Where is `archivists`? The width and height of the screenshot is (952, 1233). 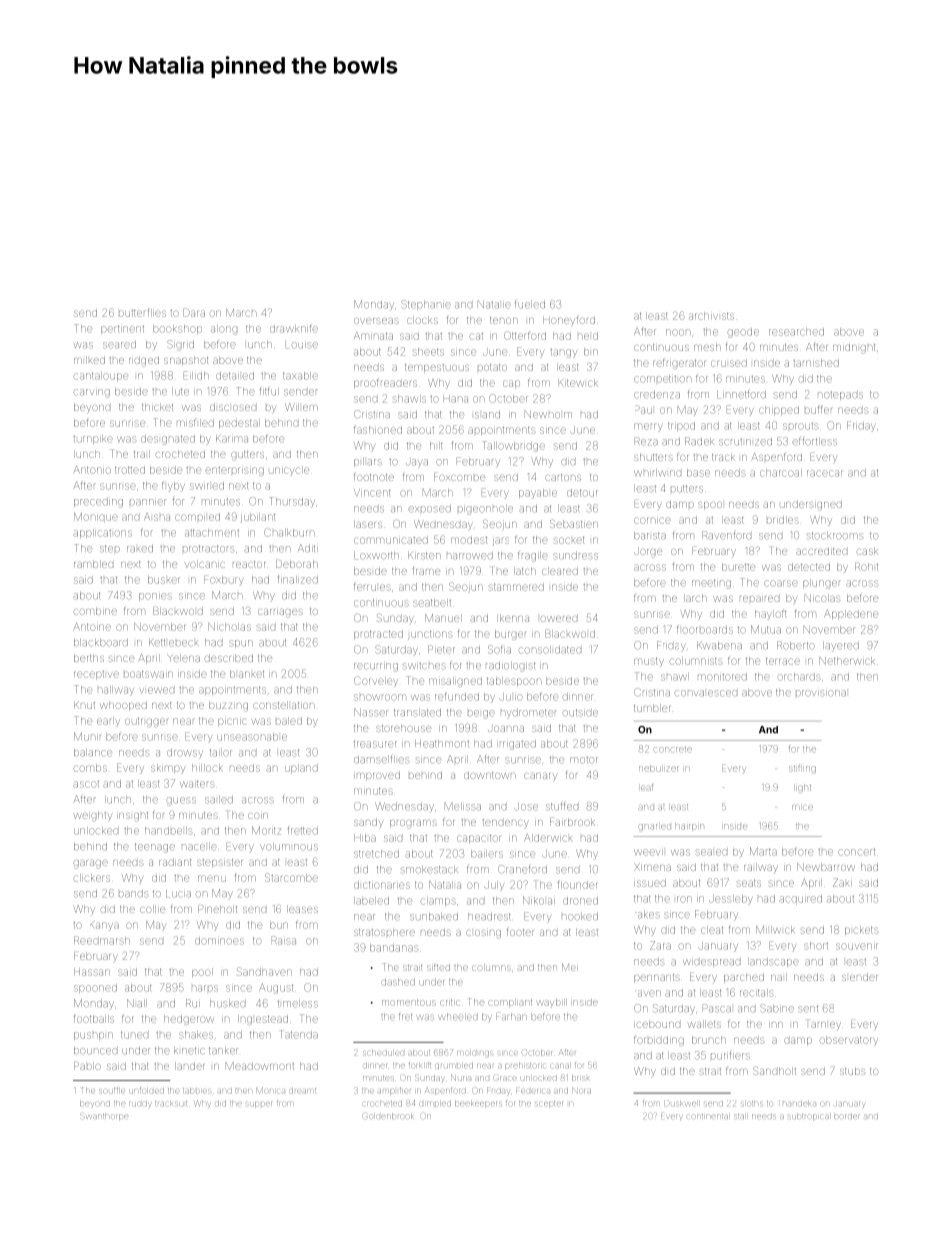 archivists is located at coordinates (711, 316).
